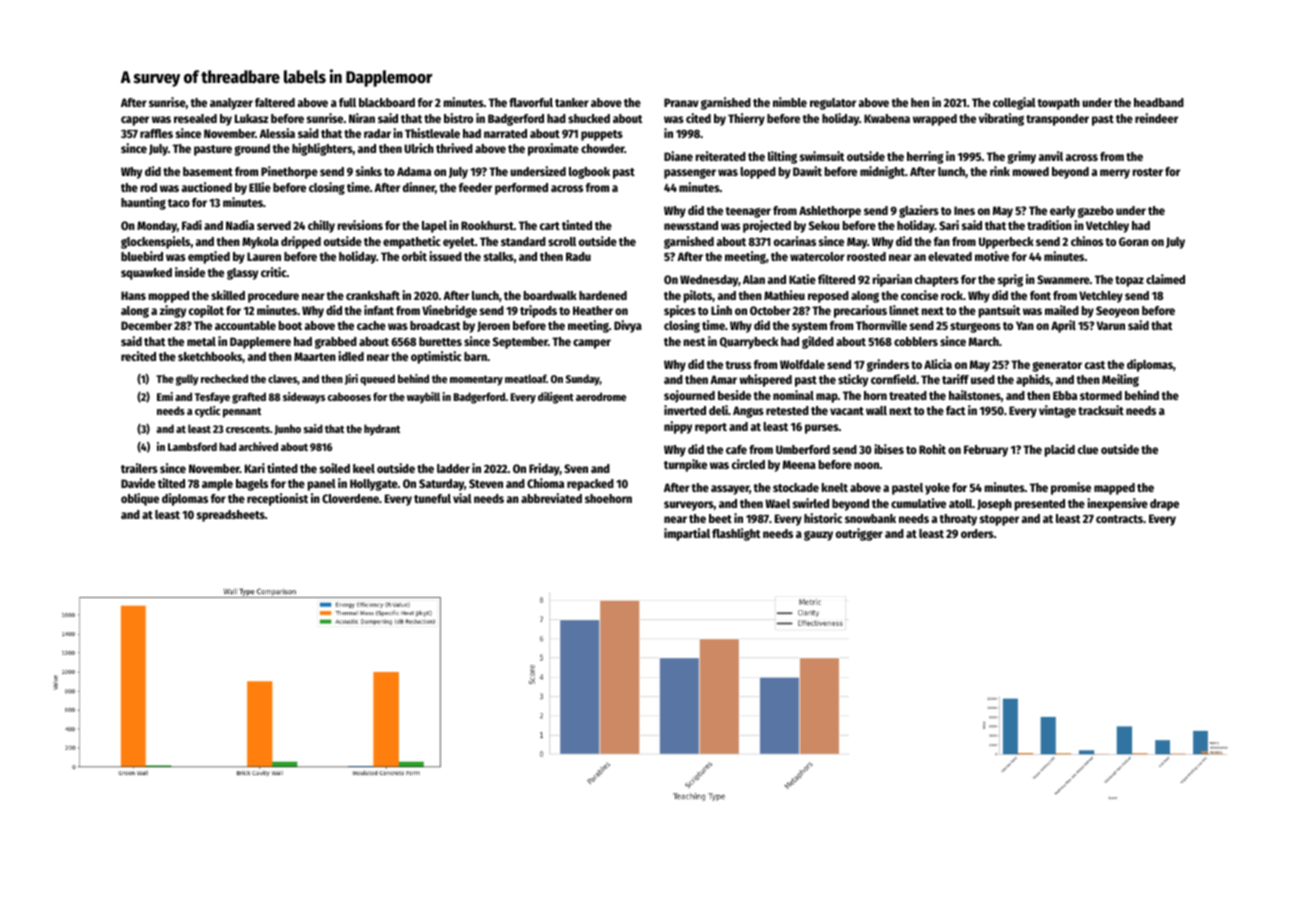  What do you see at coordinates (228, 295) in the page?
I see `skilled` at bounding box center [228, 295].
